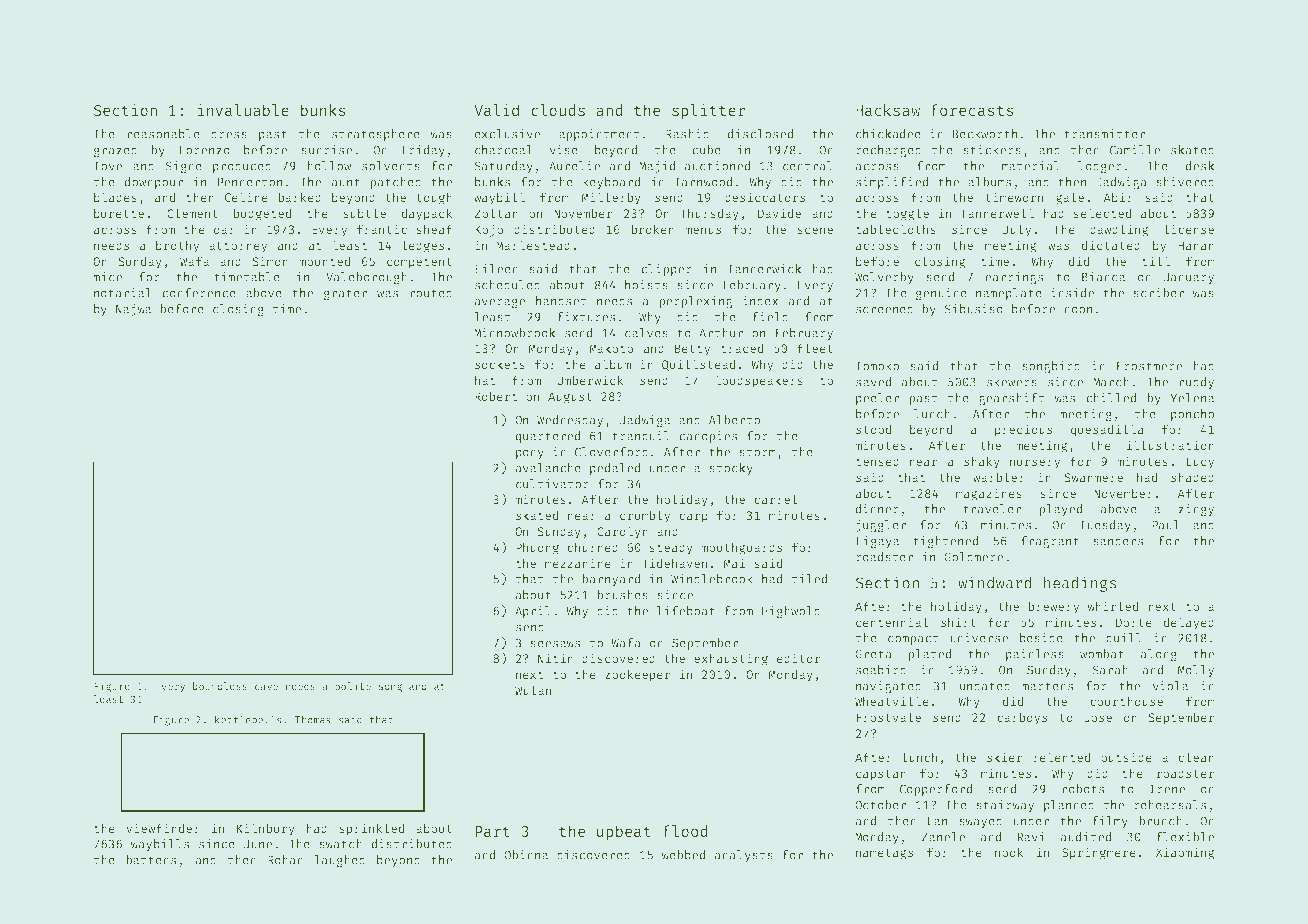 The width and height of the screenshot is (1308, 924). I want to click on central, so click(808, 166).
